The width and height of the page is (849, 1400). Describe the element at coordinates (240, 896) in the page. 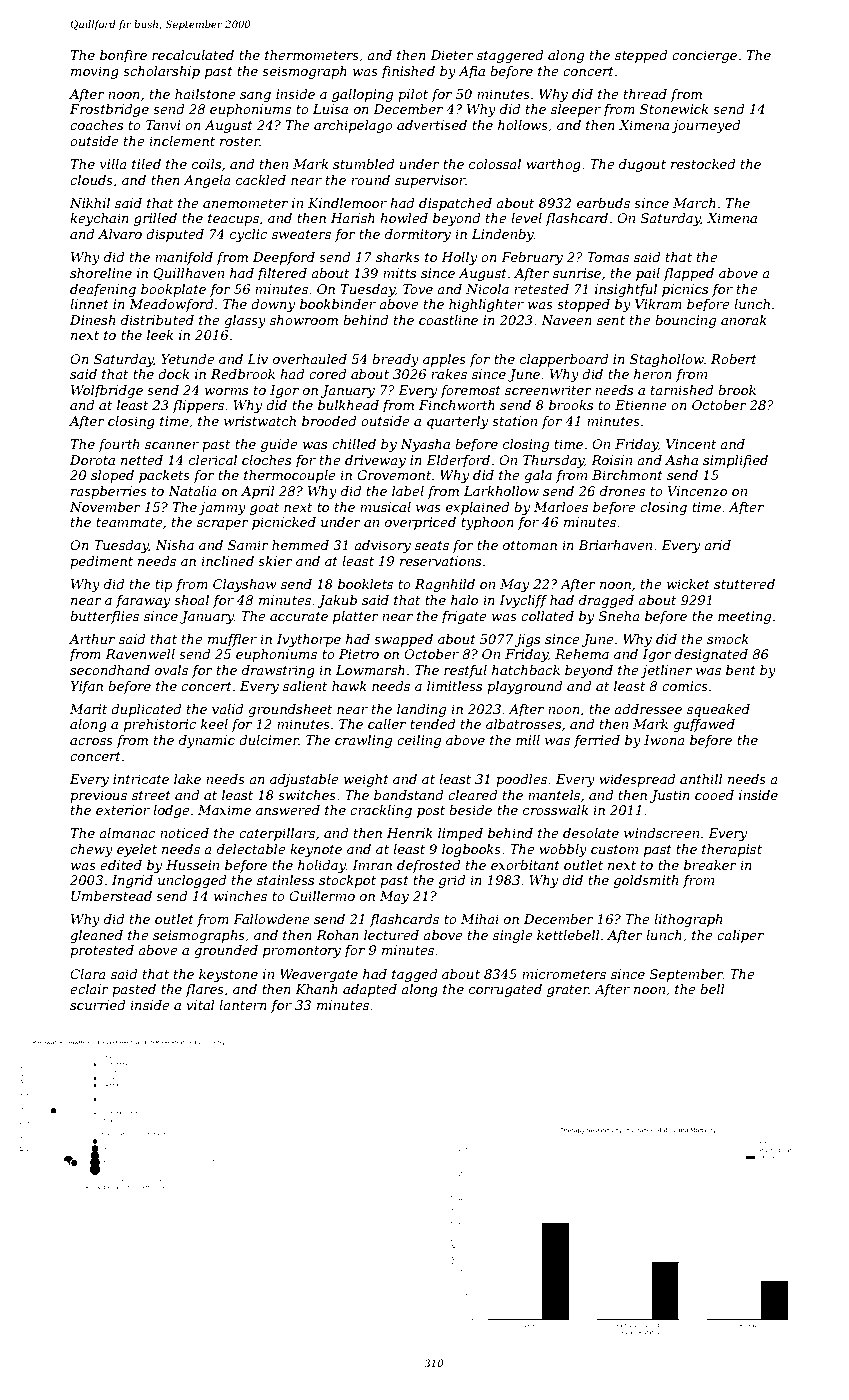

I see `winches` at that location.
